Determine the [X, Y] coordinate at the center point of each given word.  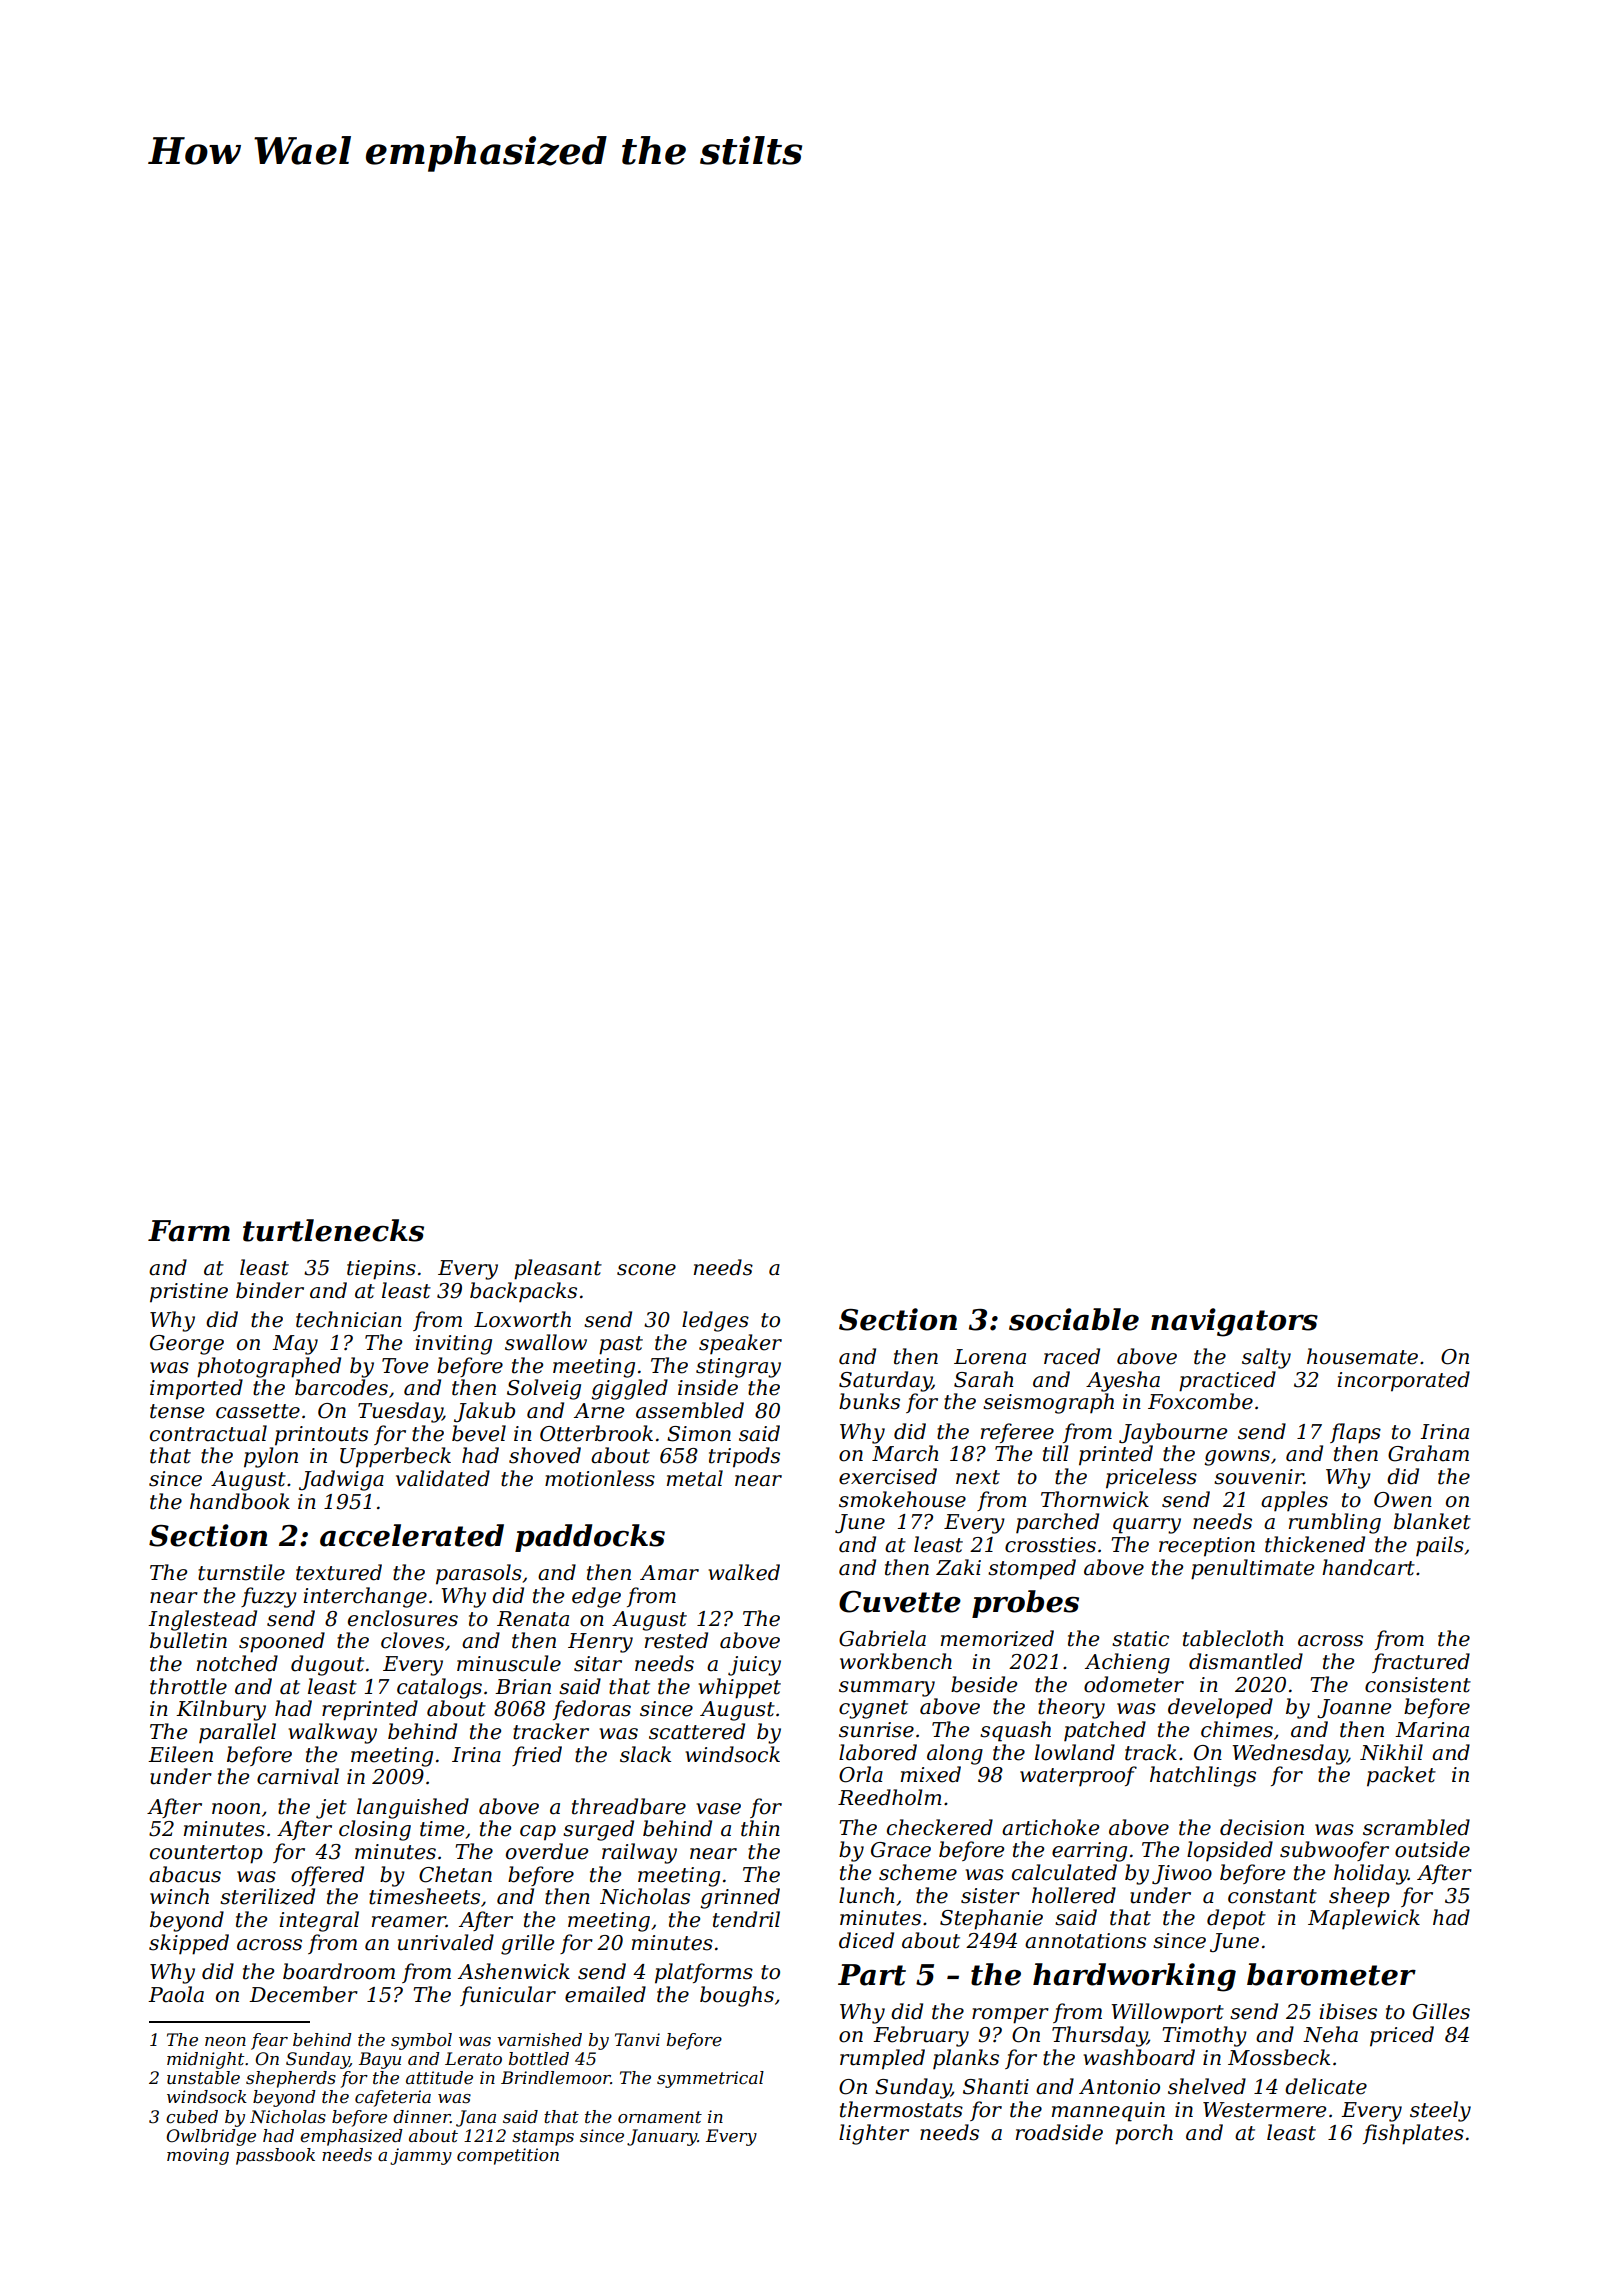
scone [646, 1270]
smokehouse [902, 1499]
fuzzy [269, 1597]
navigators [1234, 1322]
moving [198, 2156]
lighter [874, 2134]
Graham [1428, 1453]
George [187, 1345]
